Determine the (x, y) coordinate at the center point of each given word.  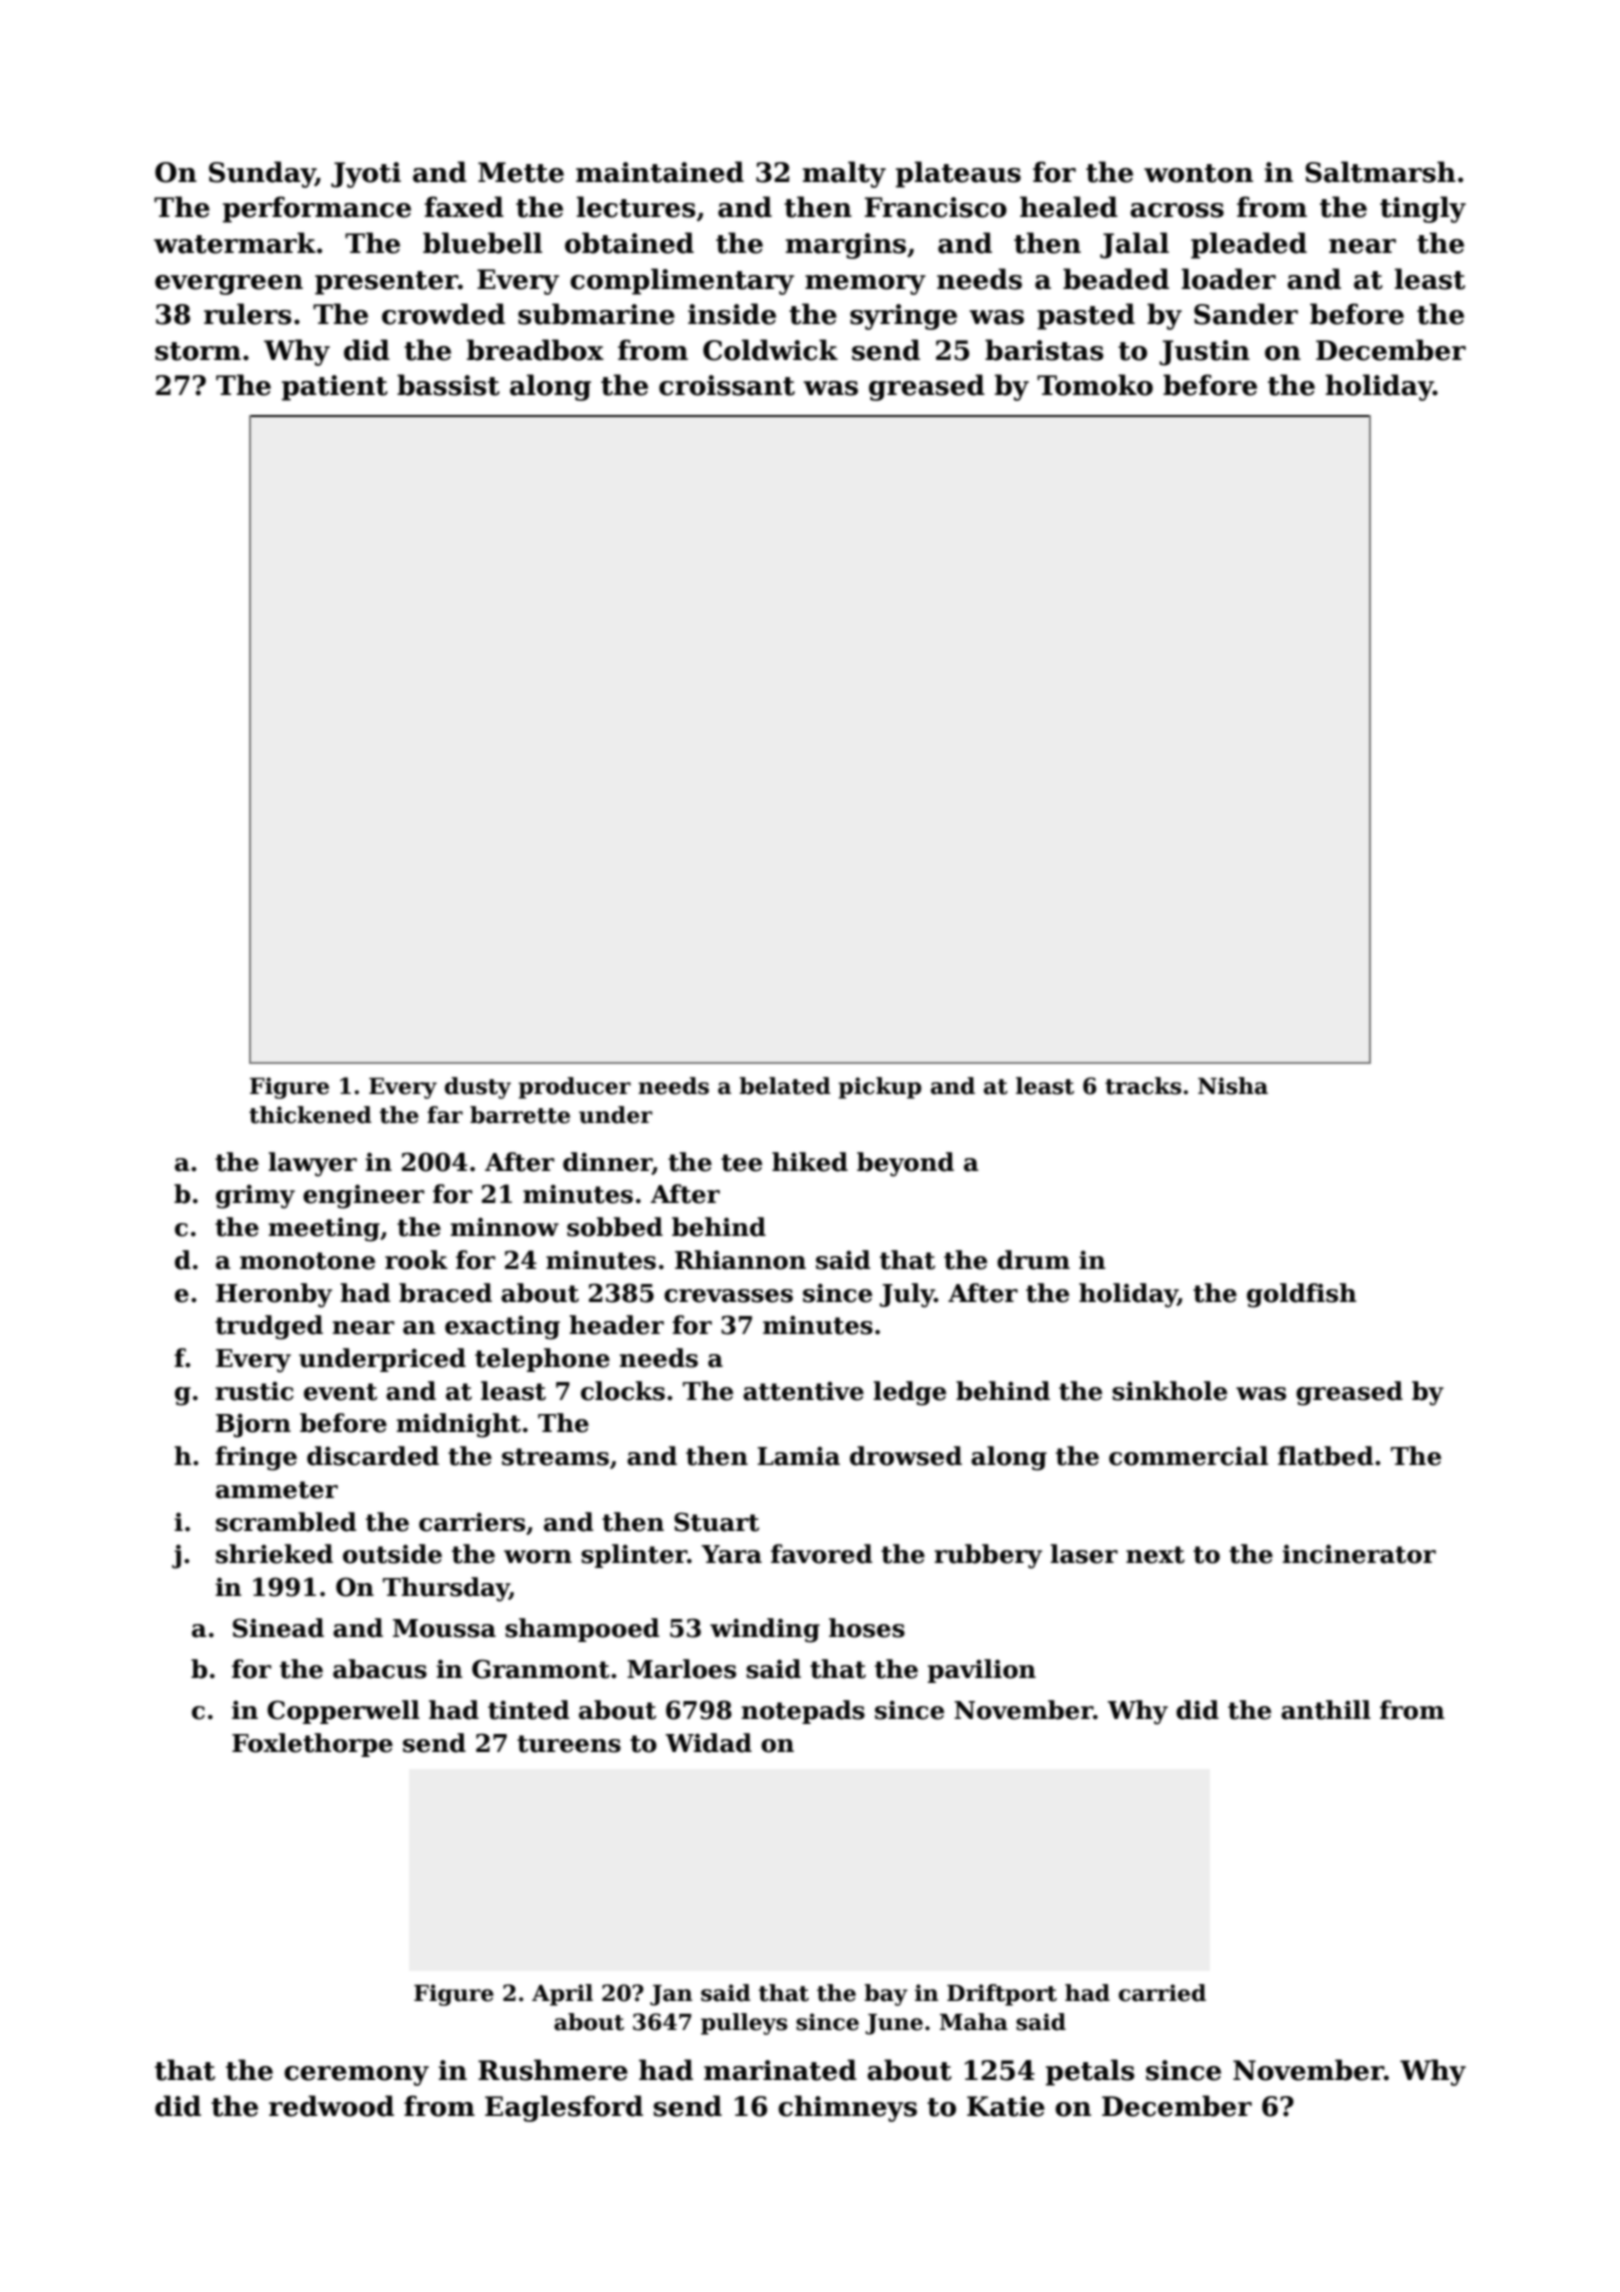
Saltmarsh (1380, 172)
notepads (803, 1712)
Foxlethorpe (312, 1745)
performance (317, 209)
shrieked (274, 1554)
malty (844, 174)
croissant (727, 385)
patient (335, 388)
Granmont (541, 1669)
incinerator (1359, 1554)
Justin (1204, 353)
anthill (1326, 1710)
